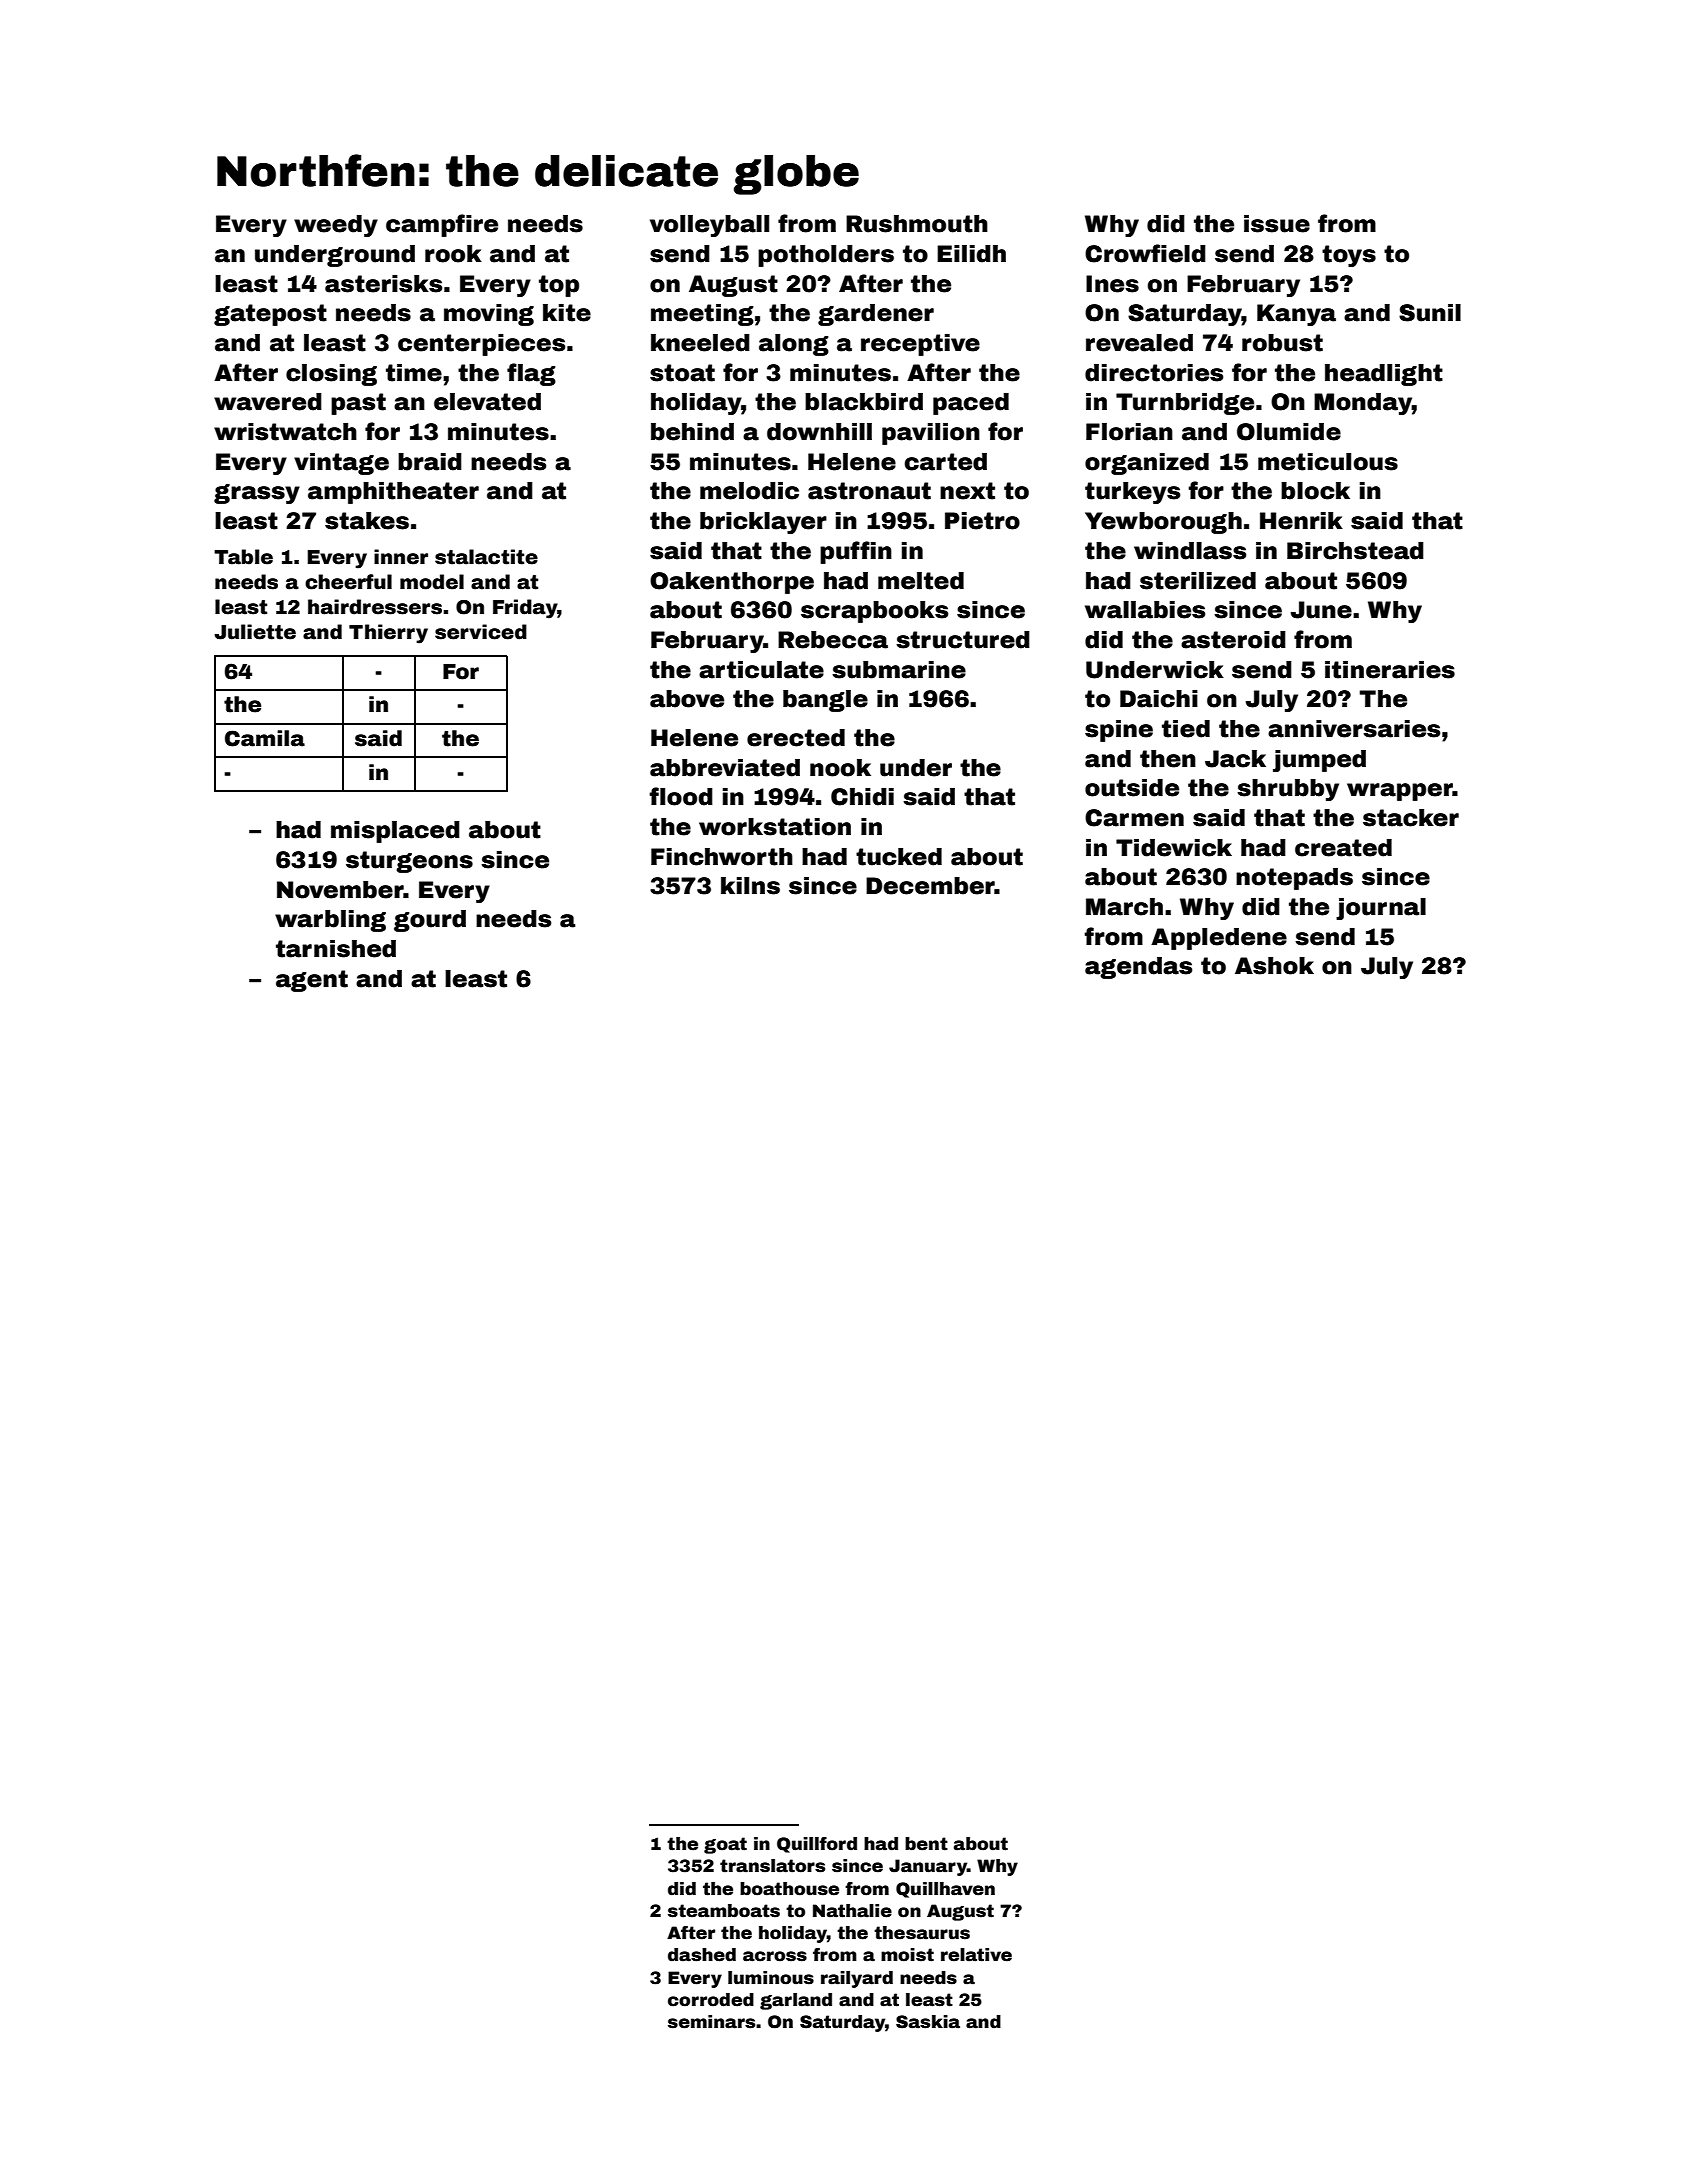 Image resolution: width=1683 pixels, height=2178 pixels. What do you see at coordinates (401, 557) in the page?
I see `inner` at bounding box center [401, 557].
